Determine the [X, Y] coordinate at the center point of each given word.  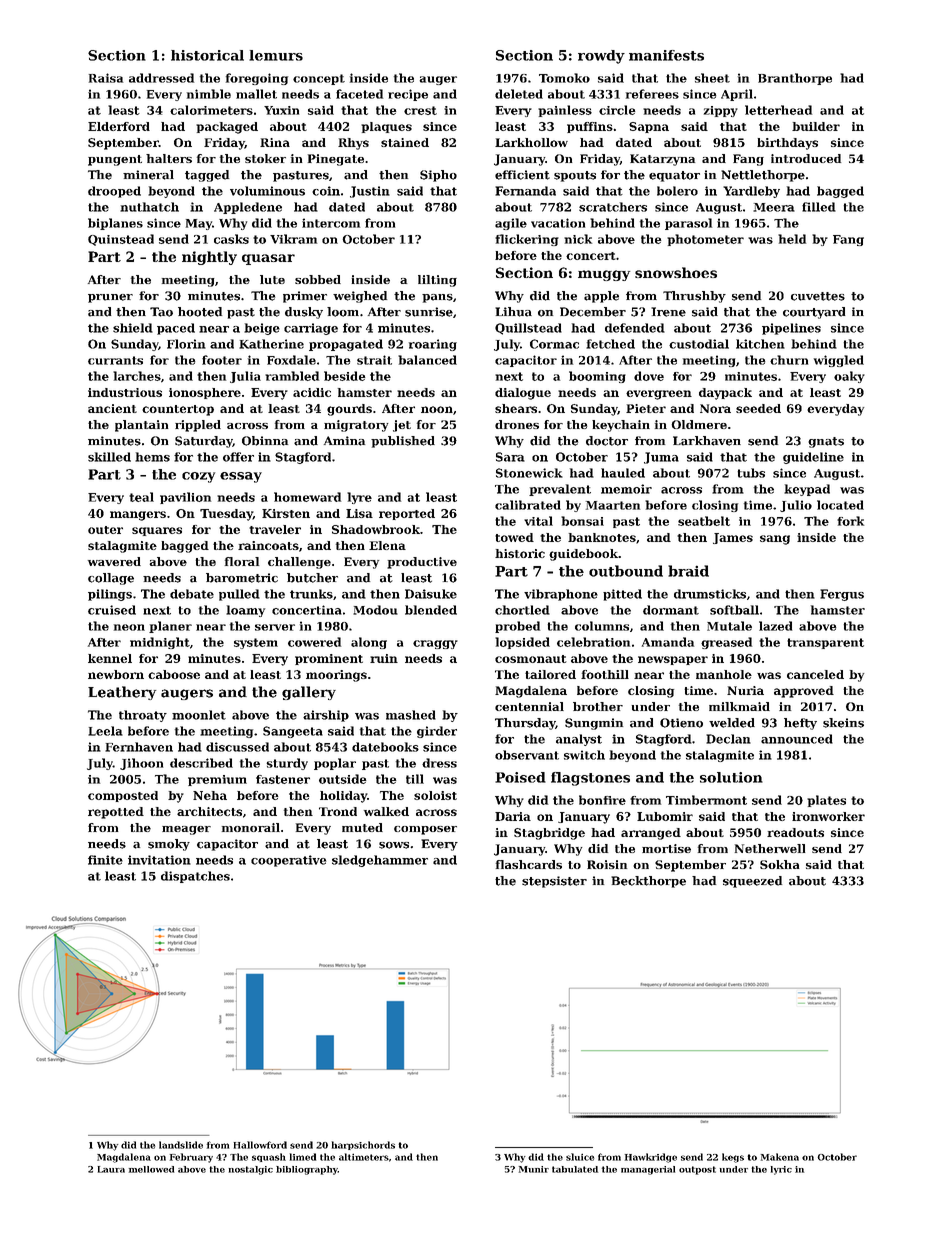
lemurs [276, 55]
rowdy [601, 57]
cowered [314, 642]
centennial [529, 706]
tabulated [575, 1169]
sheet [712, 78]
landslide [181, 1145]
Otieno [681, 723]
